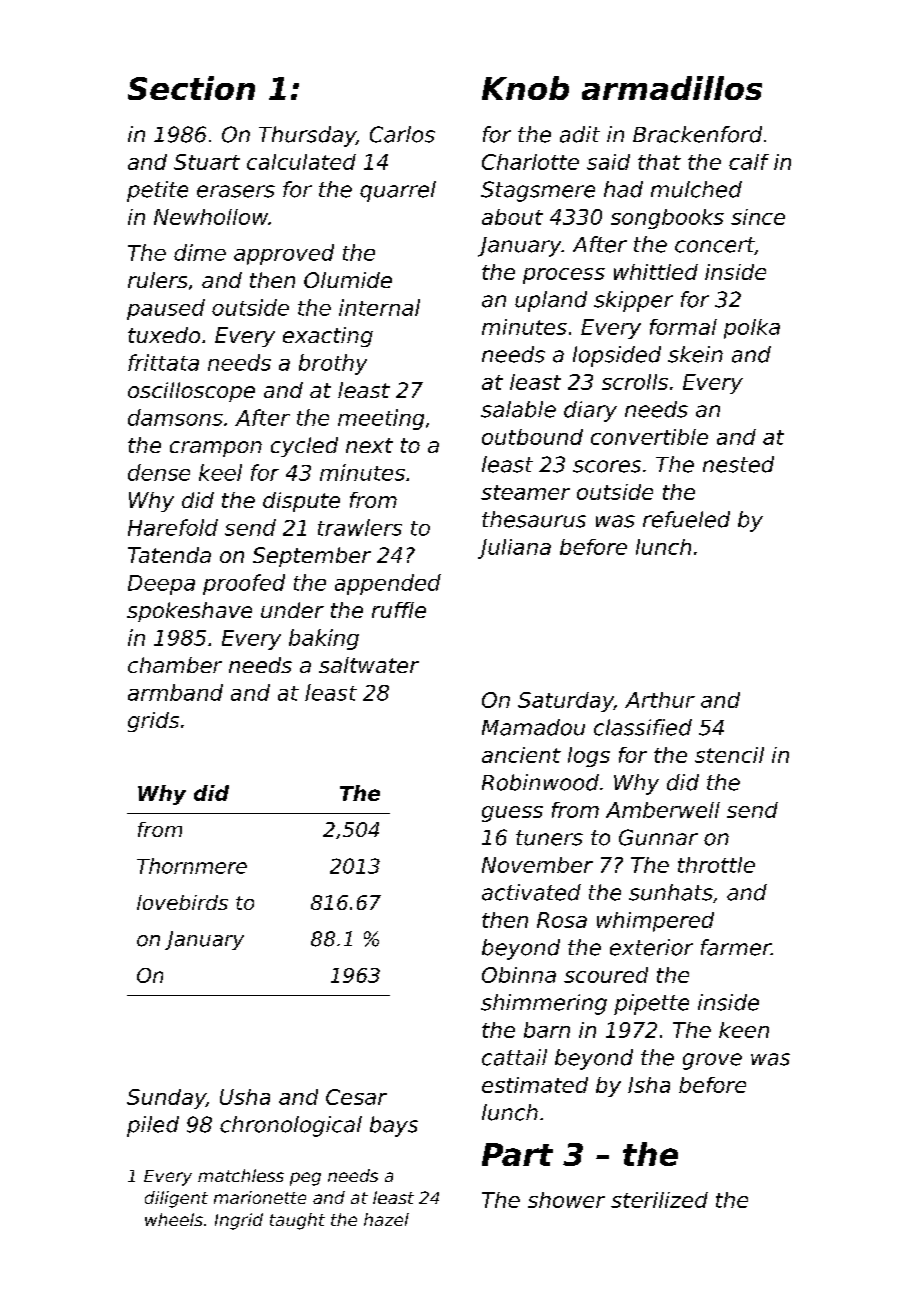  Describe the element at coordinates (192, 866) in the screenshot. I see `Thornmere` at that location.
